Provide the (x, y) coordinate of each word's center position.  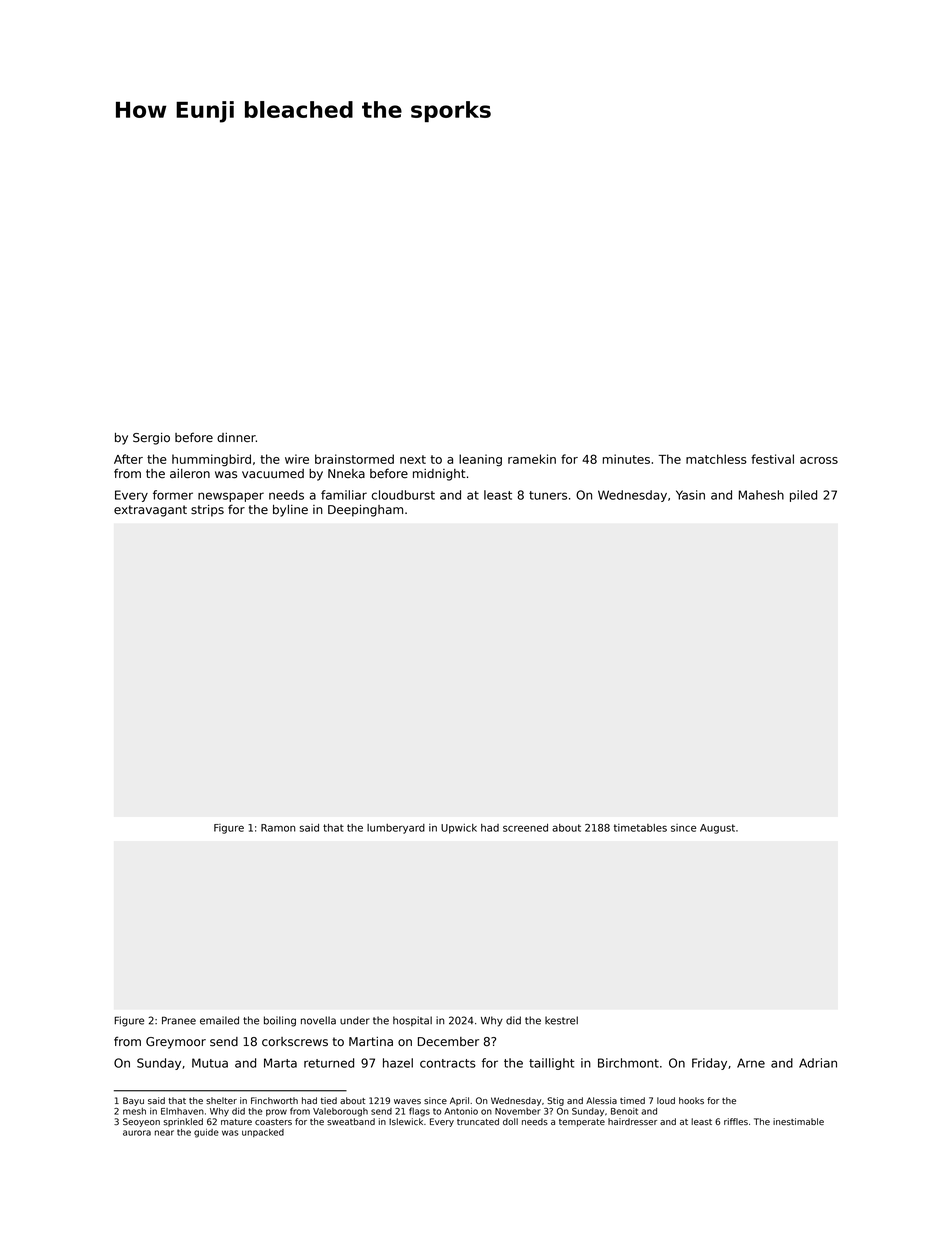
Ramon (278, 828)
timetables (640, 828)
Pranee (179, 1020)
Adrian (818, 1063)
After (128, 459)
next (413, 459)
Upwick (459, 829)
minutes (626, 459)
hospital (412, 1021)
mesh (134, 1111)
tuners (548, 495)
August (717, 829)
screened (525, 828)
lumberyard (396, 829)
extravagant (150, 511)
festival (772, 459)
